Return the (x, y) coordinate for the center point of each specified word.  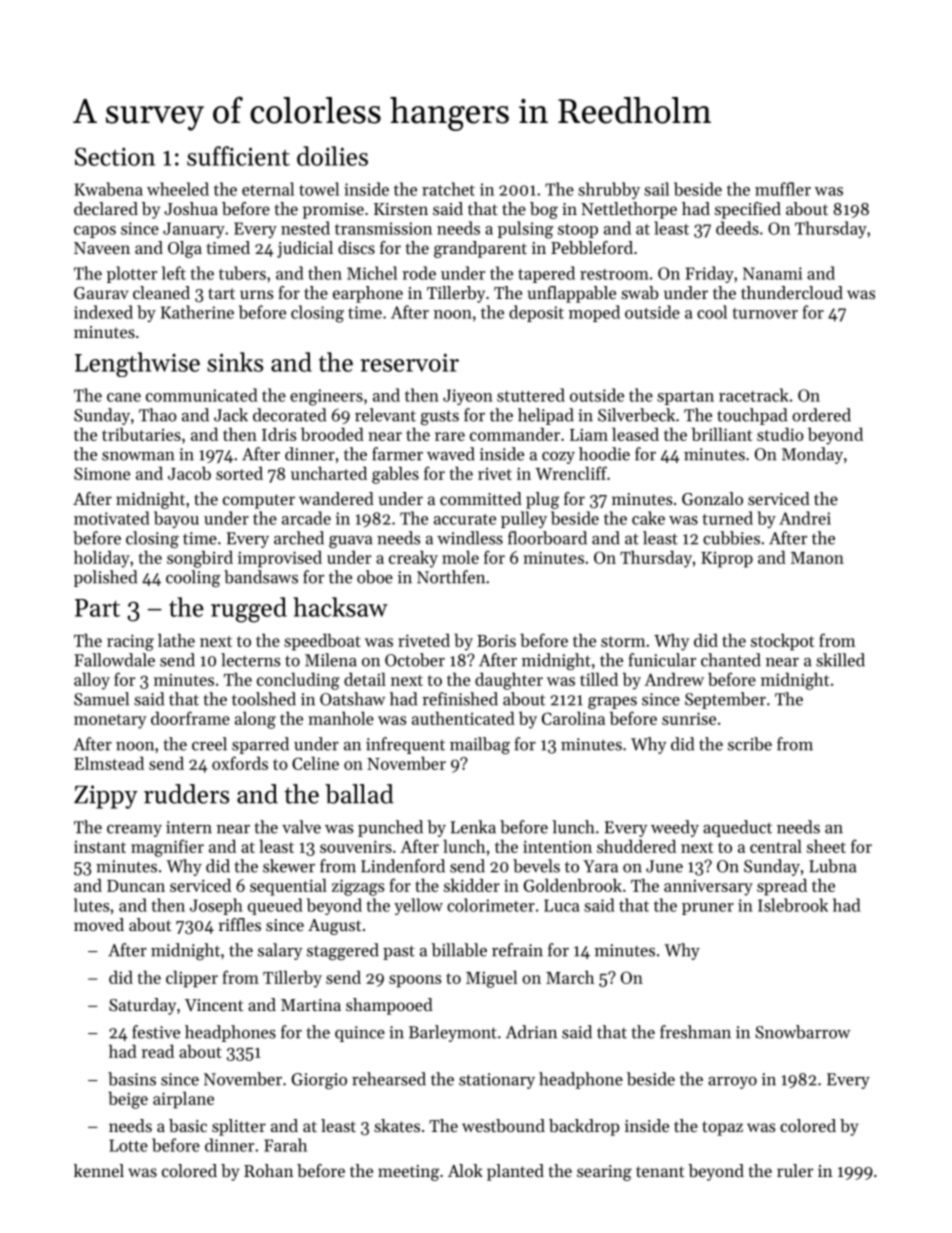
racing (130, 642)
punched (390, 828)
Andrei (805, 518)
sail (656, 189)
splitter (239, 1127)
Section (115, 156)
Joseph (216, 906)
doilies (332, 156)
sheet (826, 846)
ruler (795, 1170)
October (415, 660)
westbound (503, 1125)
